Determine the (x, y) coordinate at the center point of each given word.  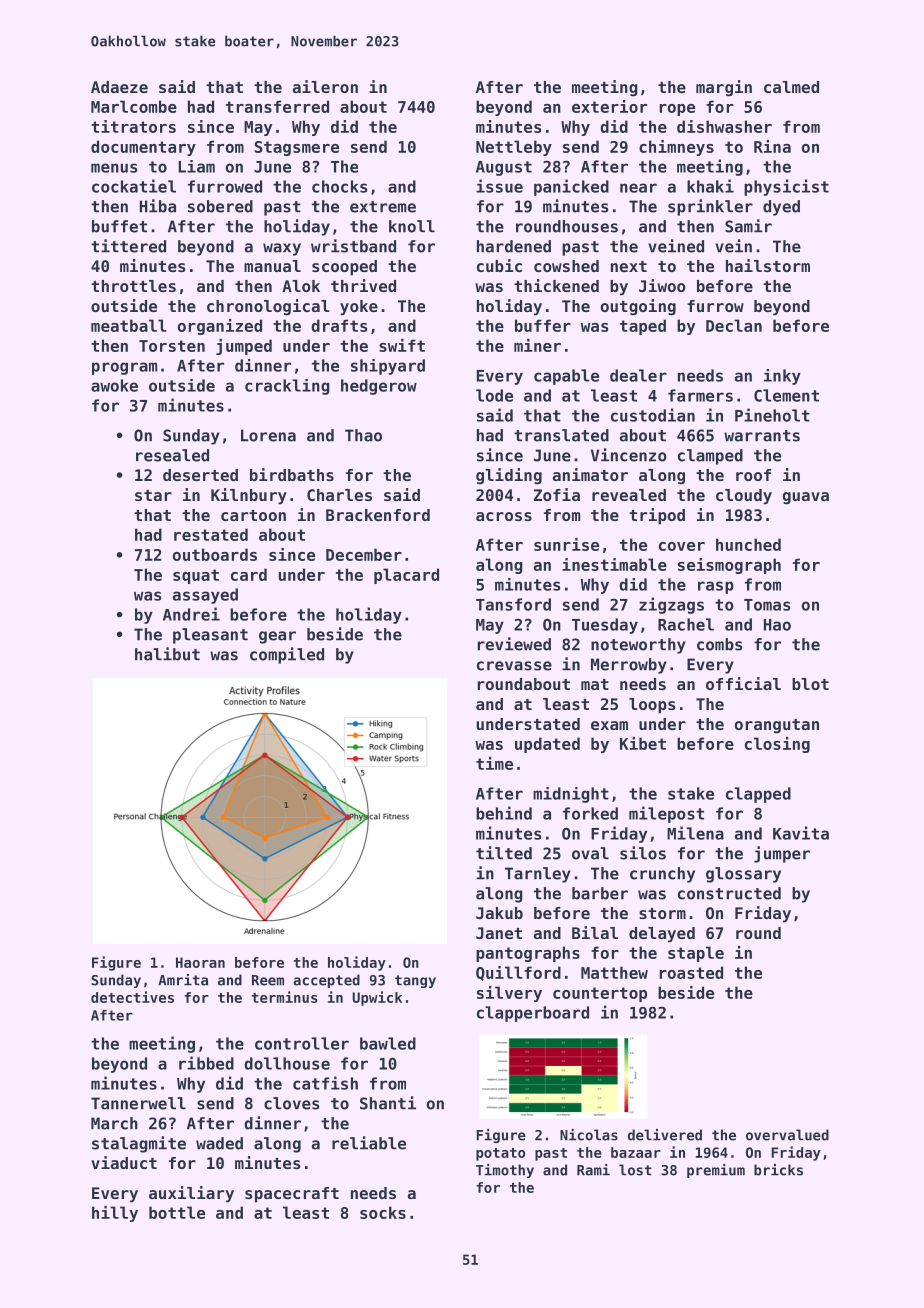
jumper (782, 854)
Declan (734, 325)
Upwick (377, 998)
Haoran (200, 962)
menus (114, 168)
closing (777, 745)
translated (561, 435)
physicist (786, 187)
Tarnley (538, 875)
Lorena (268, 435)
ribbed (206, 1063)
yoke (359, 308)
